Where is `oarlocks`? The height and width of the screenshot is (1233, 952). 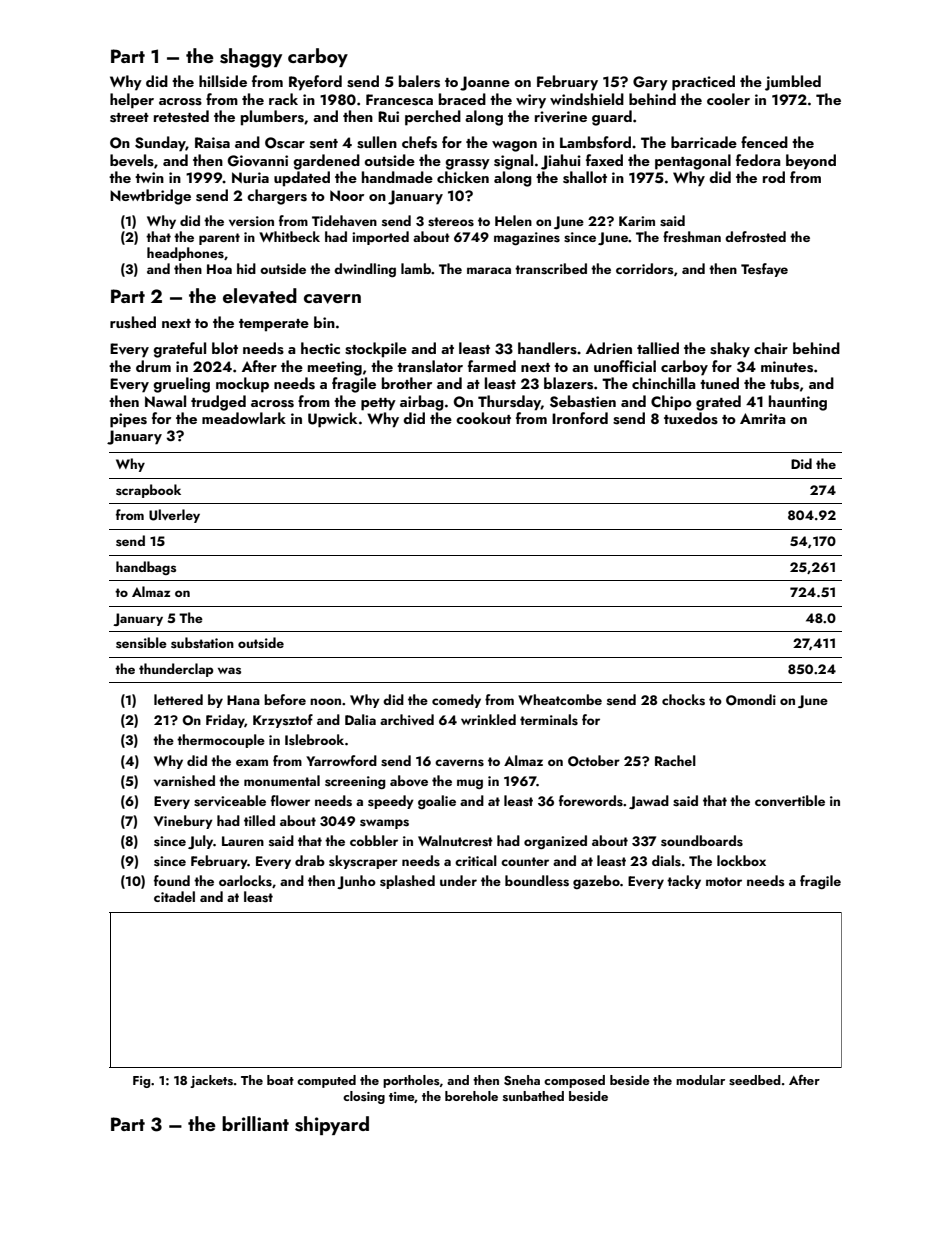
oarlocks is located at coordinates (245, 881).
